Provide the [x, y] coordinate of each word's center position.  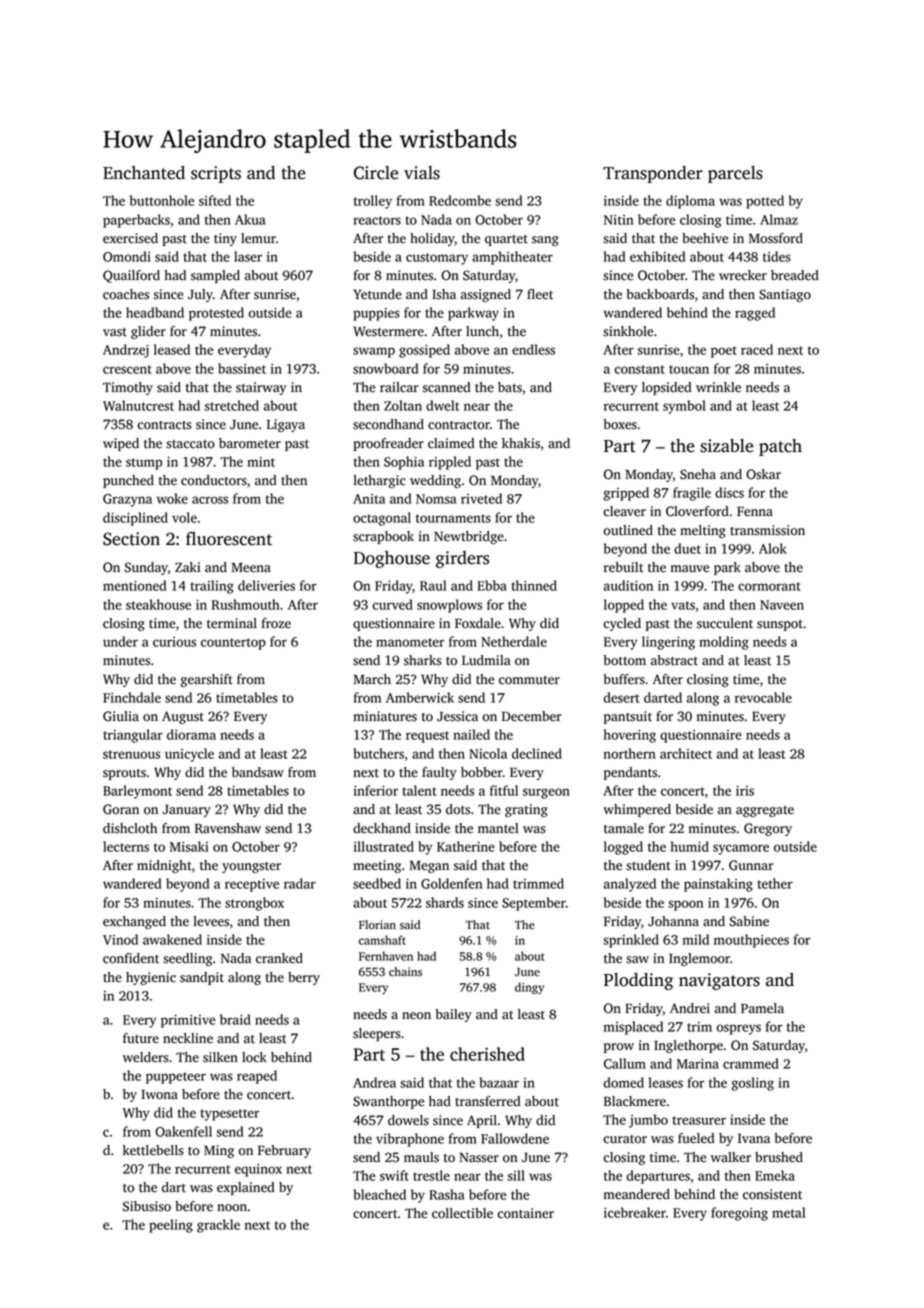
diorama [191, 734]
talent [419, 790]
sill [516, 1175]
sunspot [780, 625]
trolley [373, 202]
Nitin [618, 220]
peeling [171, 1226]
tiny [225, 239]
